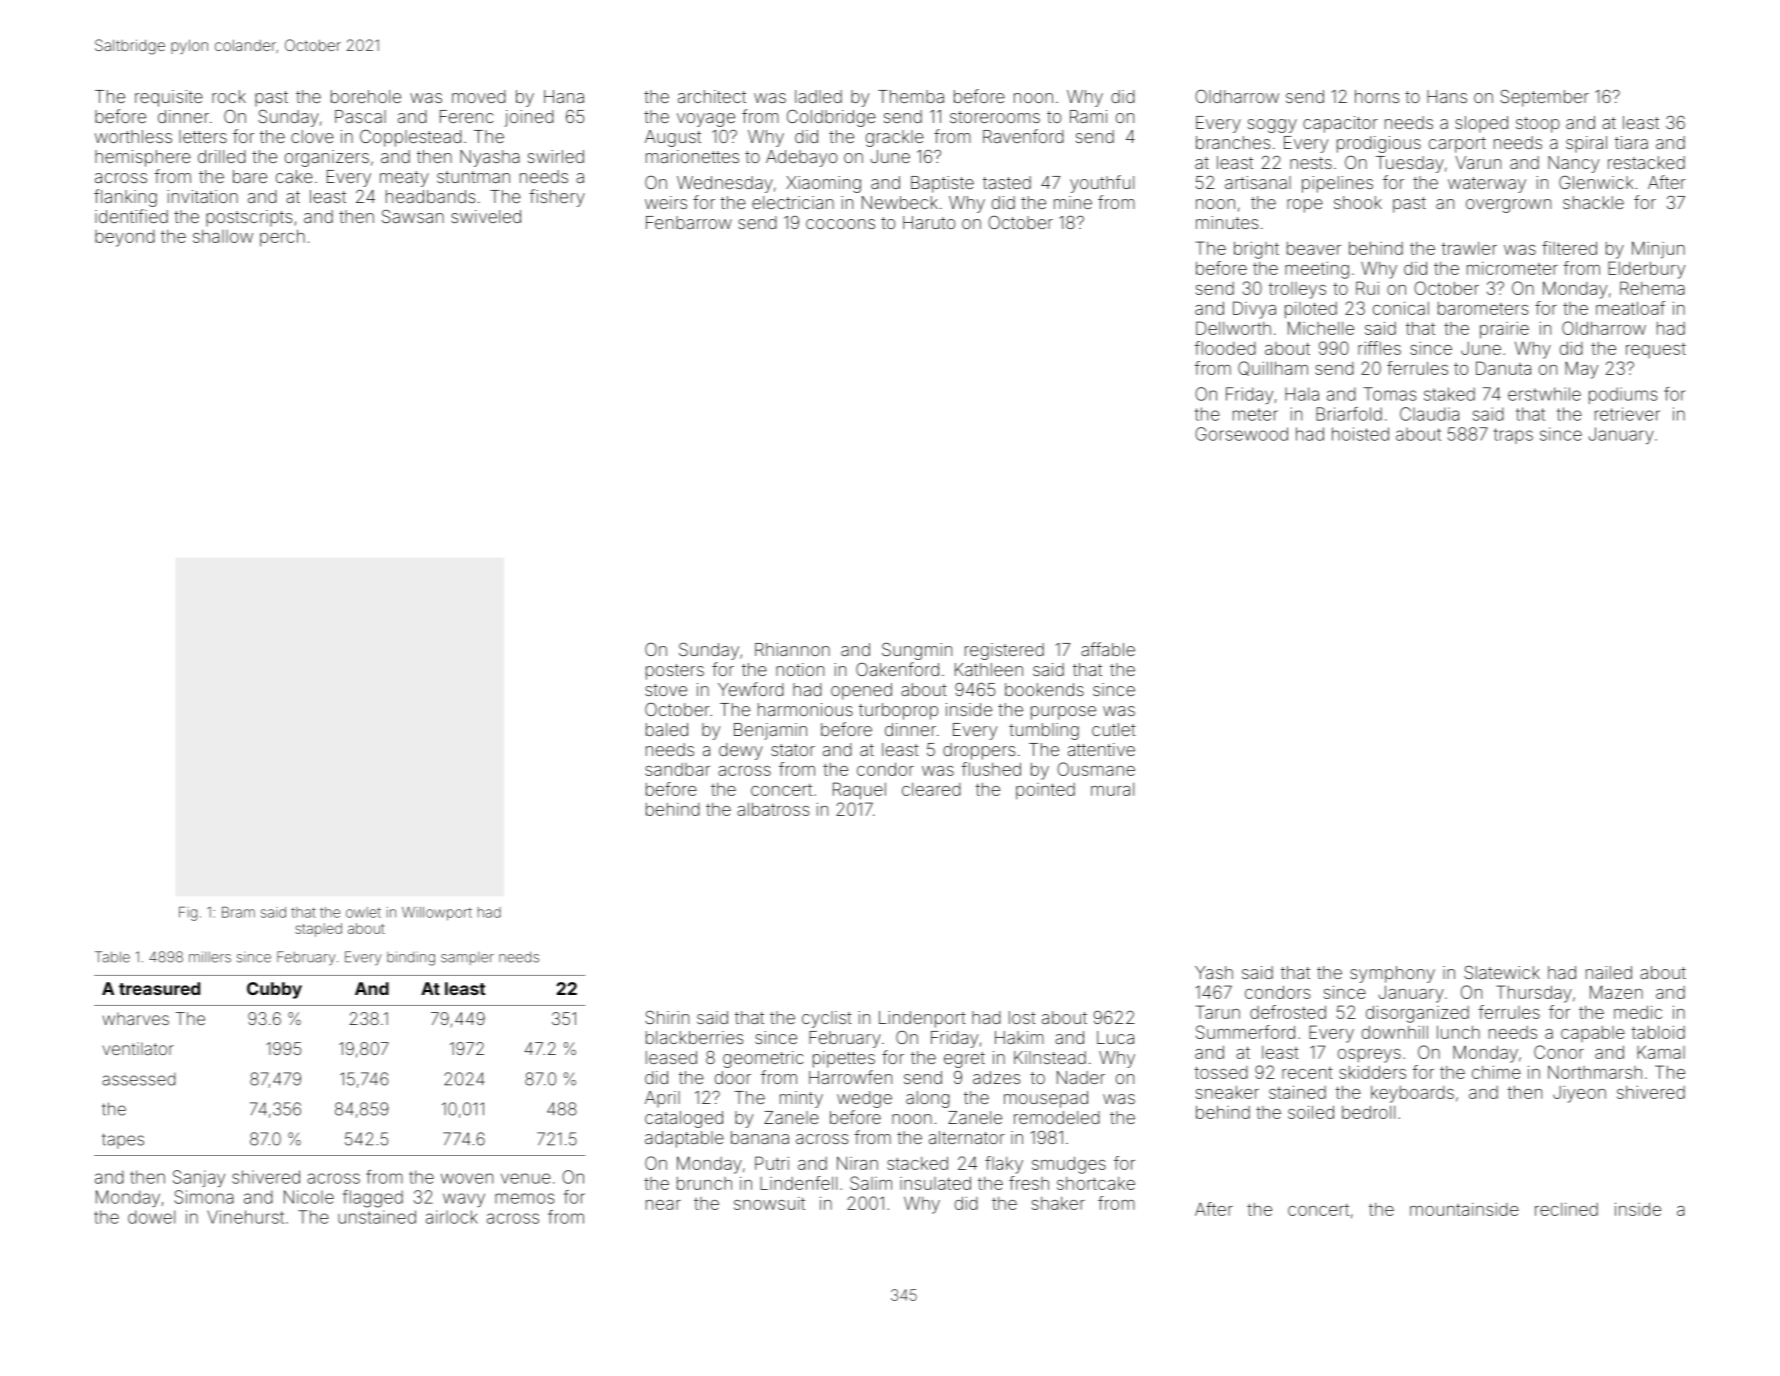 The image size is (1780, 1376). I want to click on Hana, so click(564, 96).
